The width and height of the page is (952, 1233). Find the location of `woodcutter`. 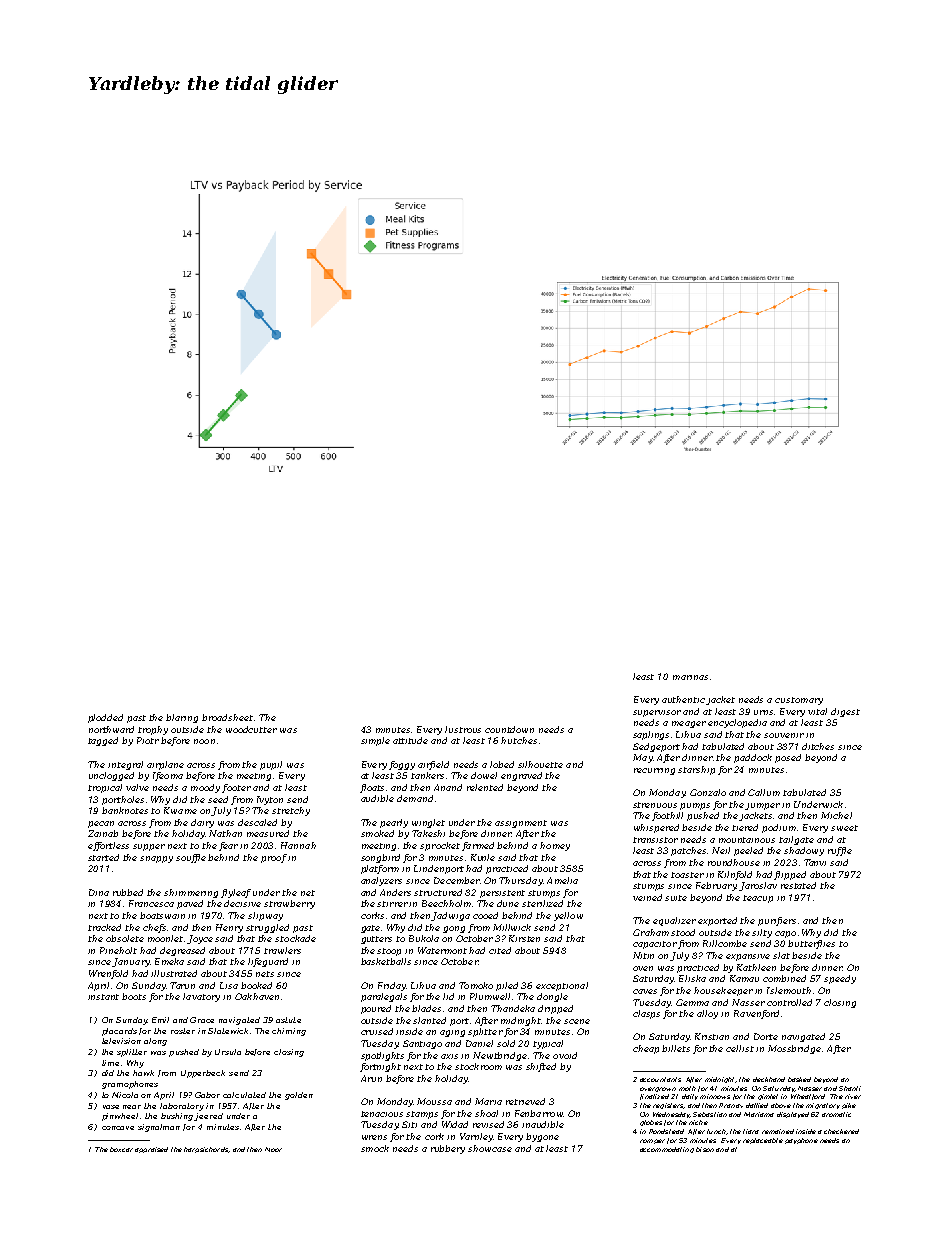

woodcutter is located at coordinates (251, 729).
